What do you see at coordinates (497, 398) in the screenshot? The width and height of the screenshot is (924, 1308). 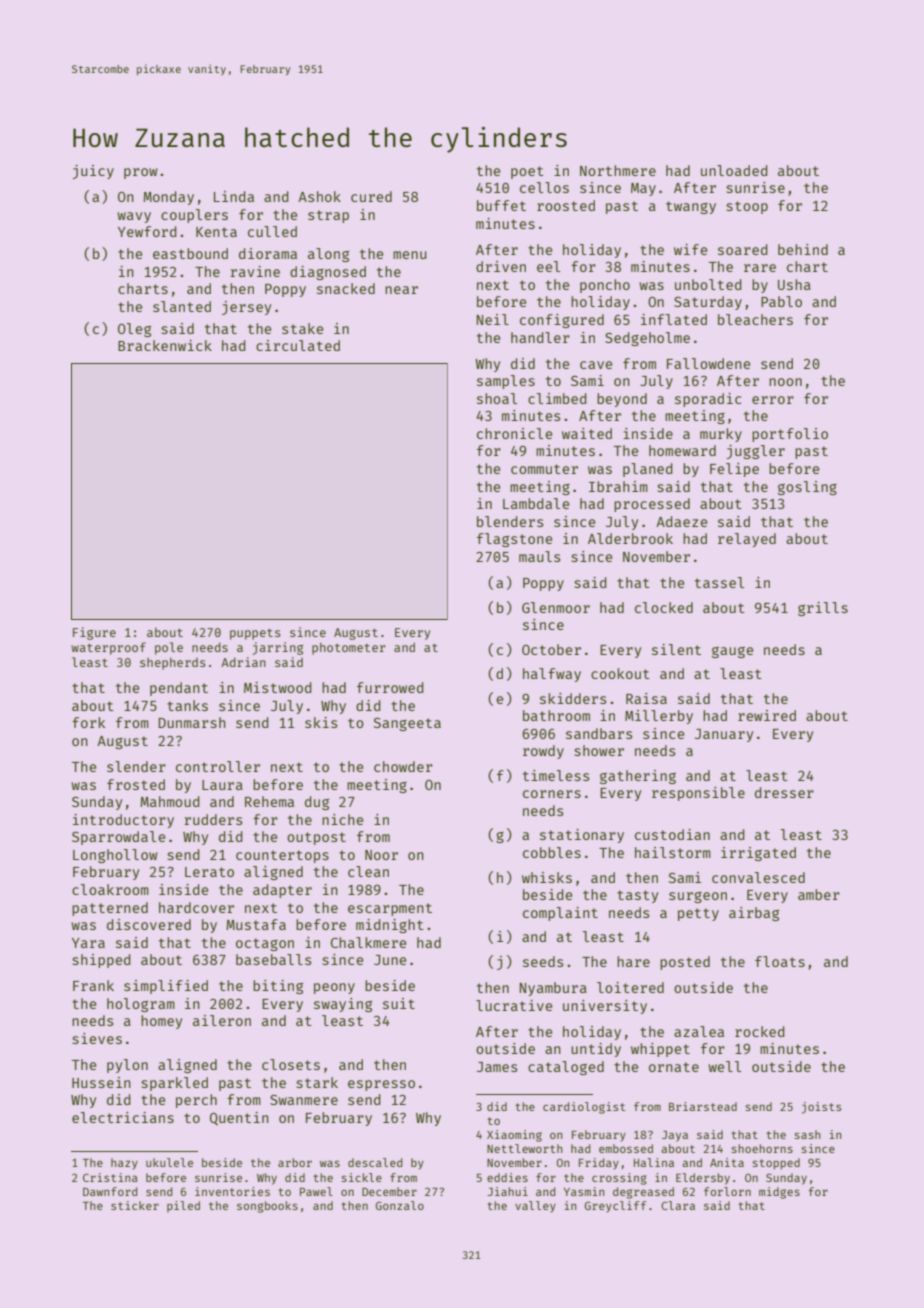 I see `shoal` at bounding box center [497, 398].
